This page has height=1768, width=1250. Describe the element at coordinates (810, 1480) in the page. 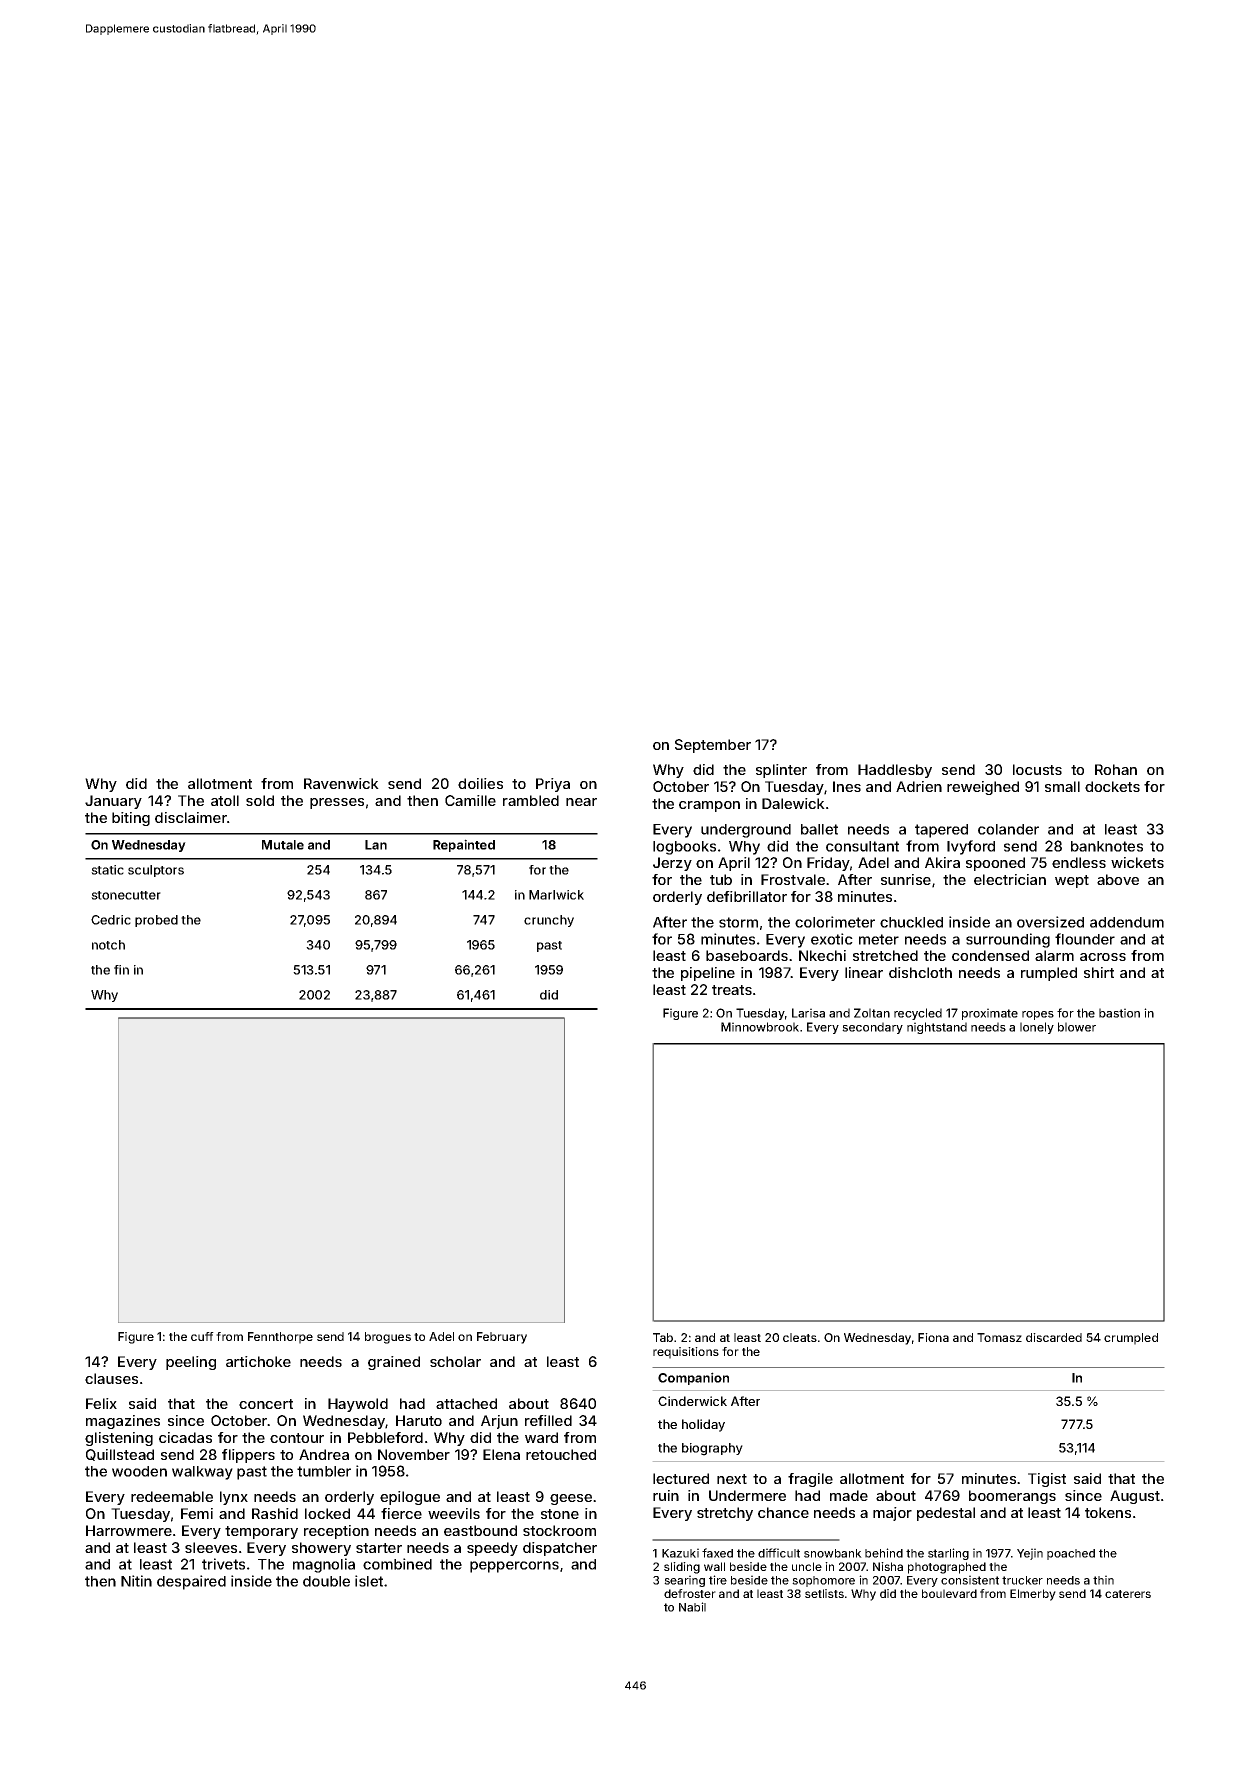

I see `fragile` at that location.
